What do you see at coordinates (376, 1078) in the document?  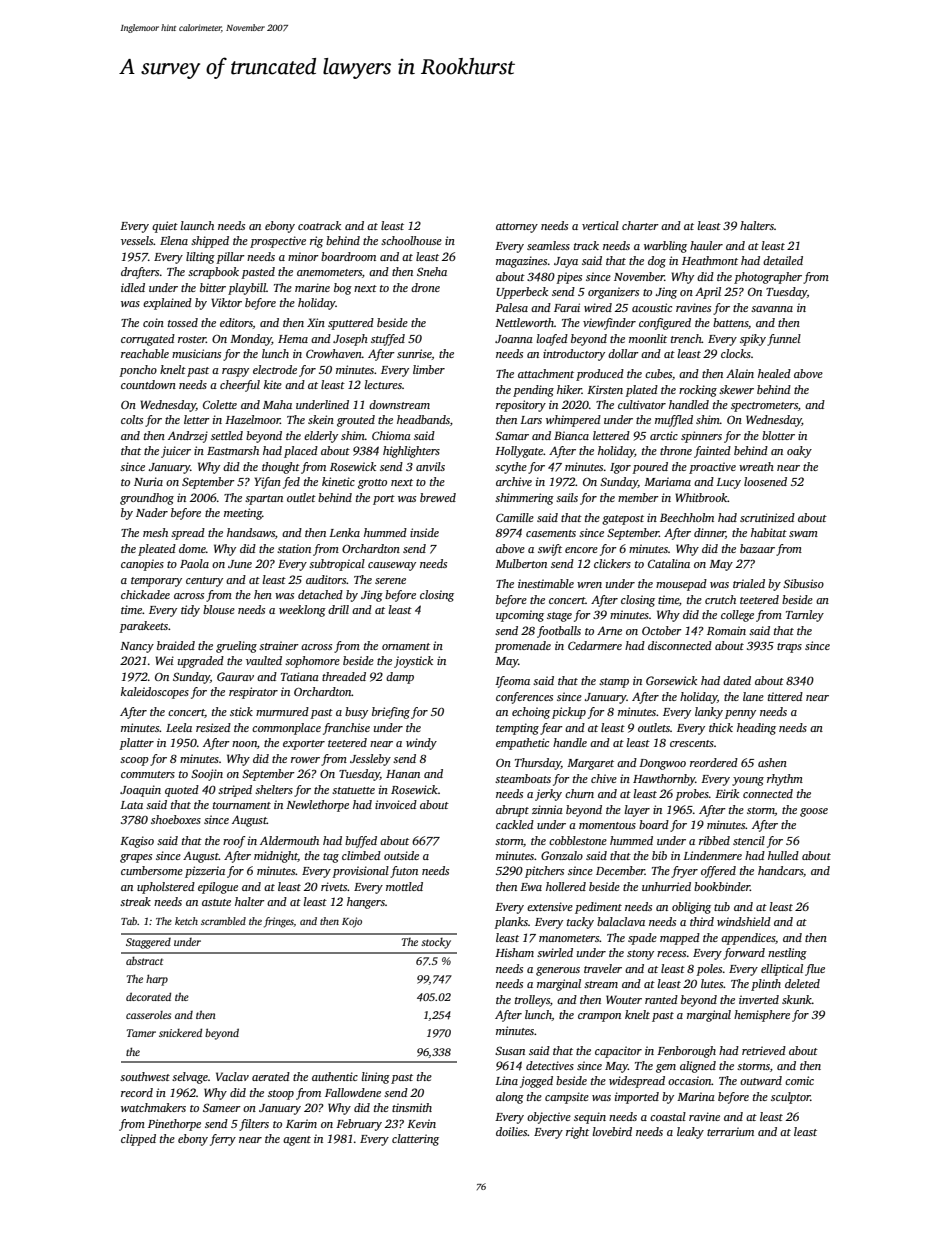 I see `lining` at bounding box center [376, 1078].
